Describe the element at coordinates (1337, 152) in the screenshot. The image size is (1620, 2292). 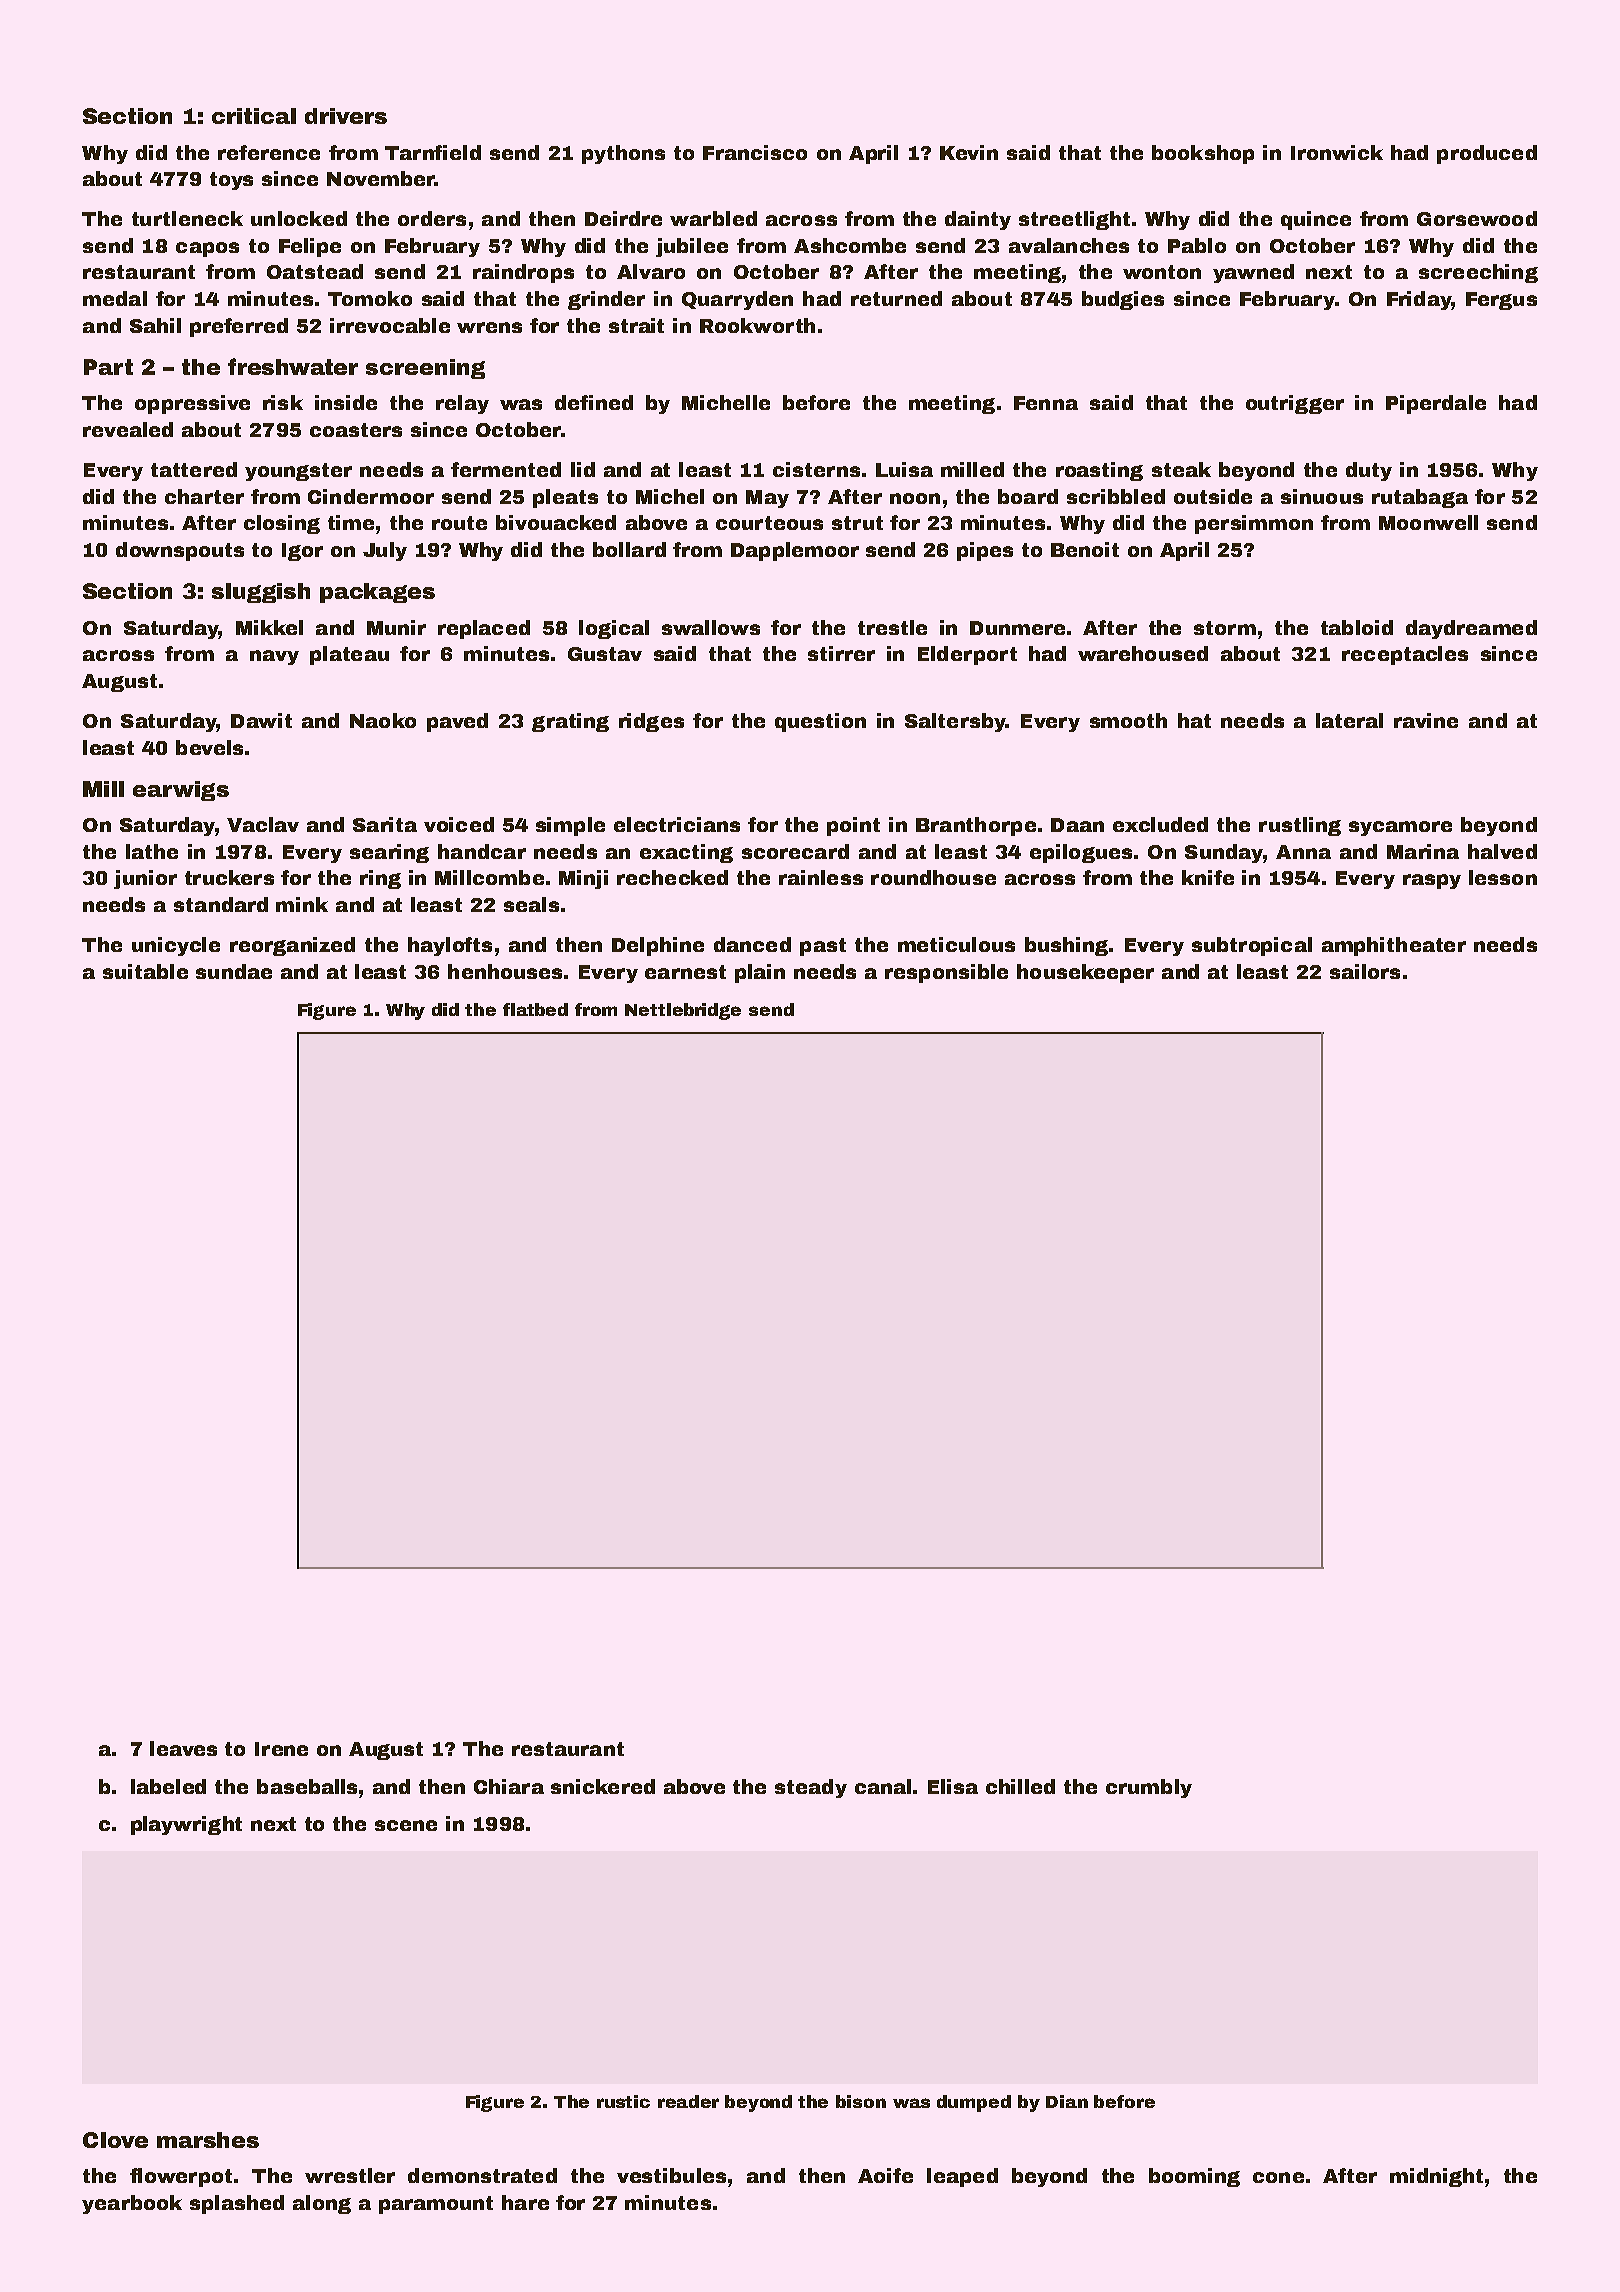
I see `Ironwick` at that location.
